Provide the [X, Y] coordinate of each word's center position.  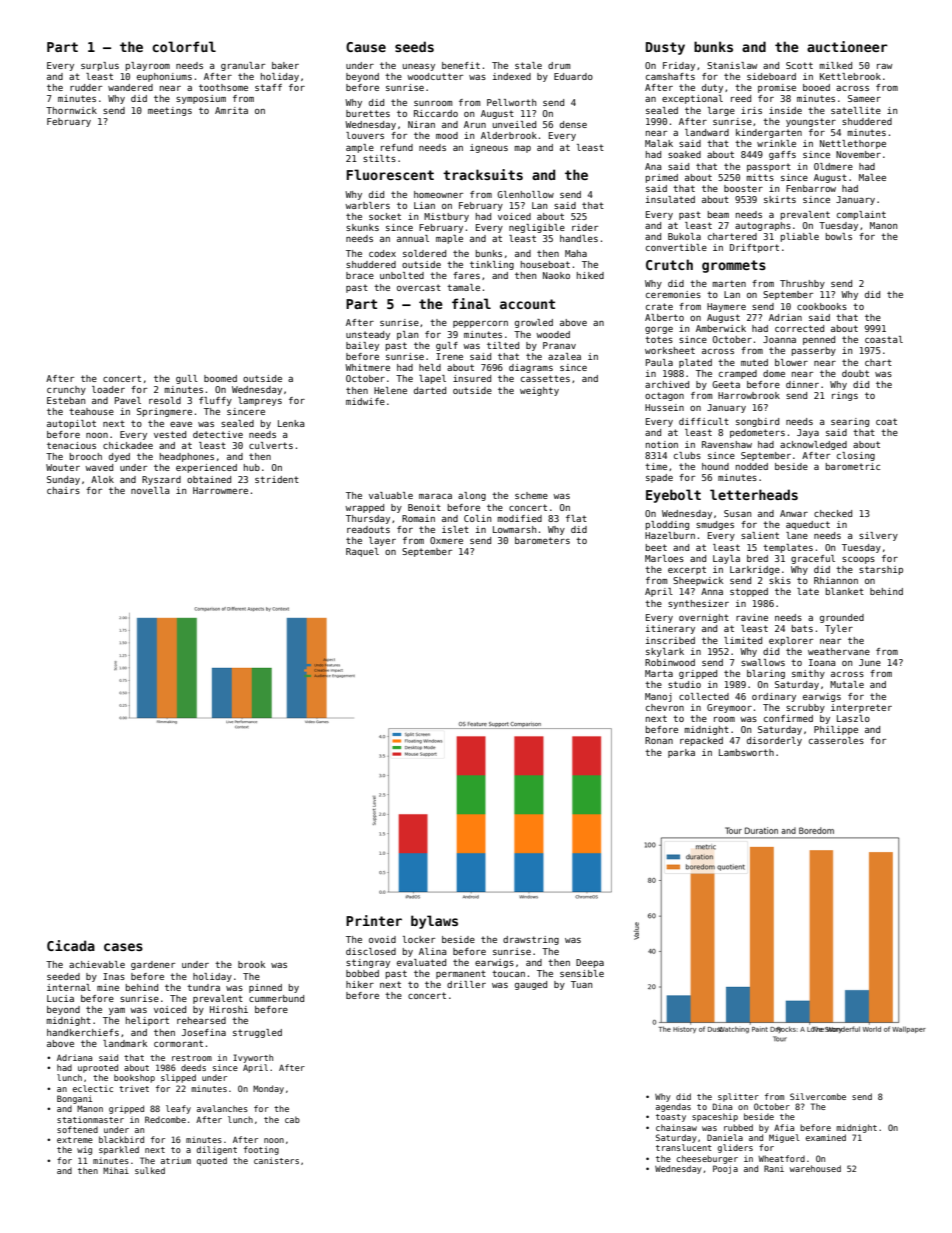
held [430, 367]
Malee [872, 177]
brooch [86, 456]
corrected [799, 328]
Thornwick [71, 110]
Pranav [559, 345]
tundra [203, 987]
